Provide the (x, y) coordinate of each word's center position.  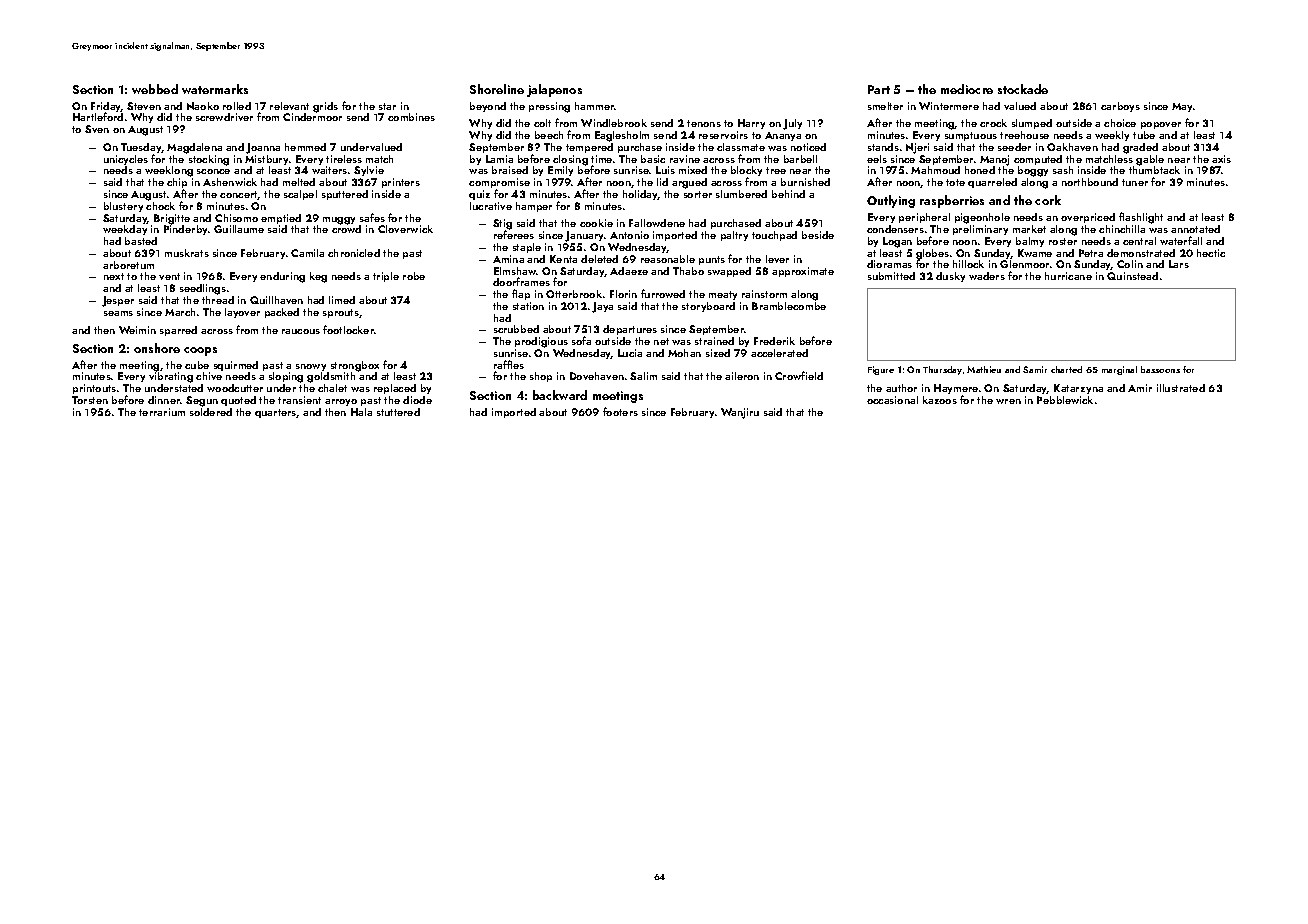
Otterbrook (574, 294)
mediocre (967, 89)
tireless (344, 159)
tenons (704, 123)
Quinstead (1132, 276)
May (1182, 107)
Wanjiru (740, 413)
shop (541, 377)
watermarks (215, 89)
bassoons (1160, 369)
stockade (1023, 89)
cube (197, 365)
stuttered (398, 412)
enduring (282, 277)
